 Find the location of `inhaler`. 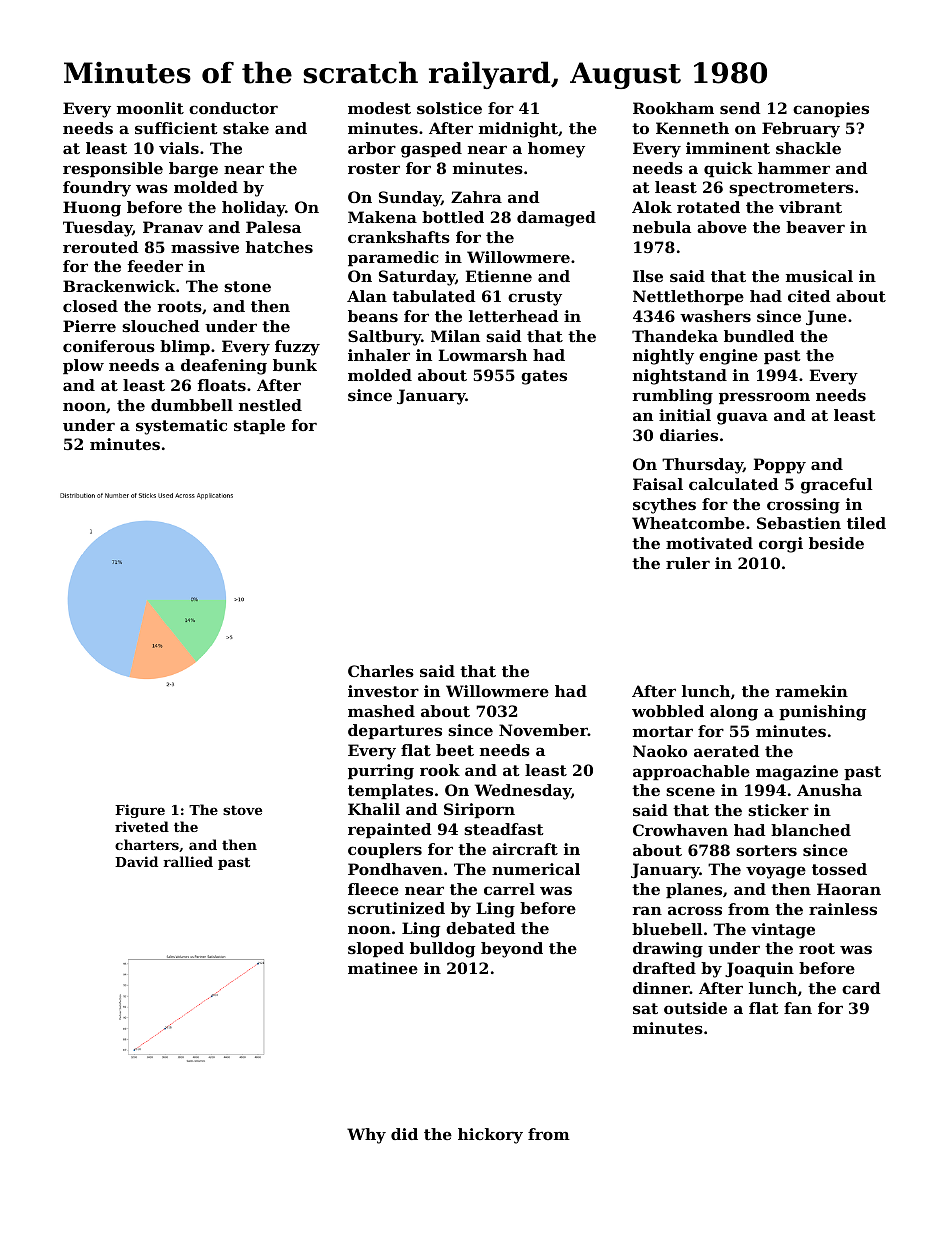

inhaler is located at coordinates (379, 355).
